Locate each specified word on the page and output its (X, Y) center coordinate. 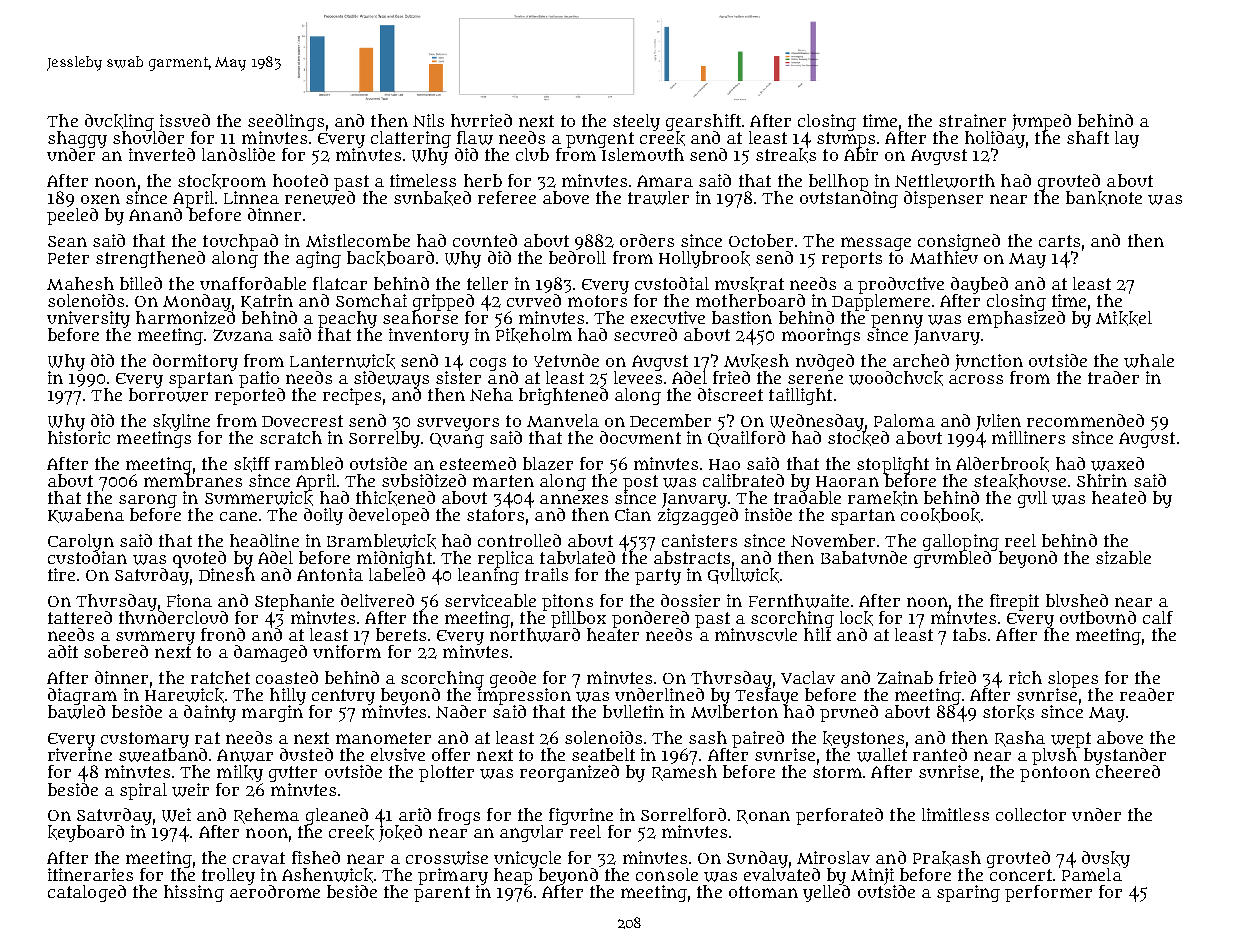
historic (79, 437)
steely (636, 122)
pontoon (1055, 774)
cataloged (87, 893)
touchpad (240, 242)
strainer (972, 120)
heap (513, 877)
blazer (548, 463)
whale (1149, 361)
